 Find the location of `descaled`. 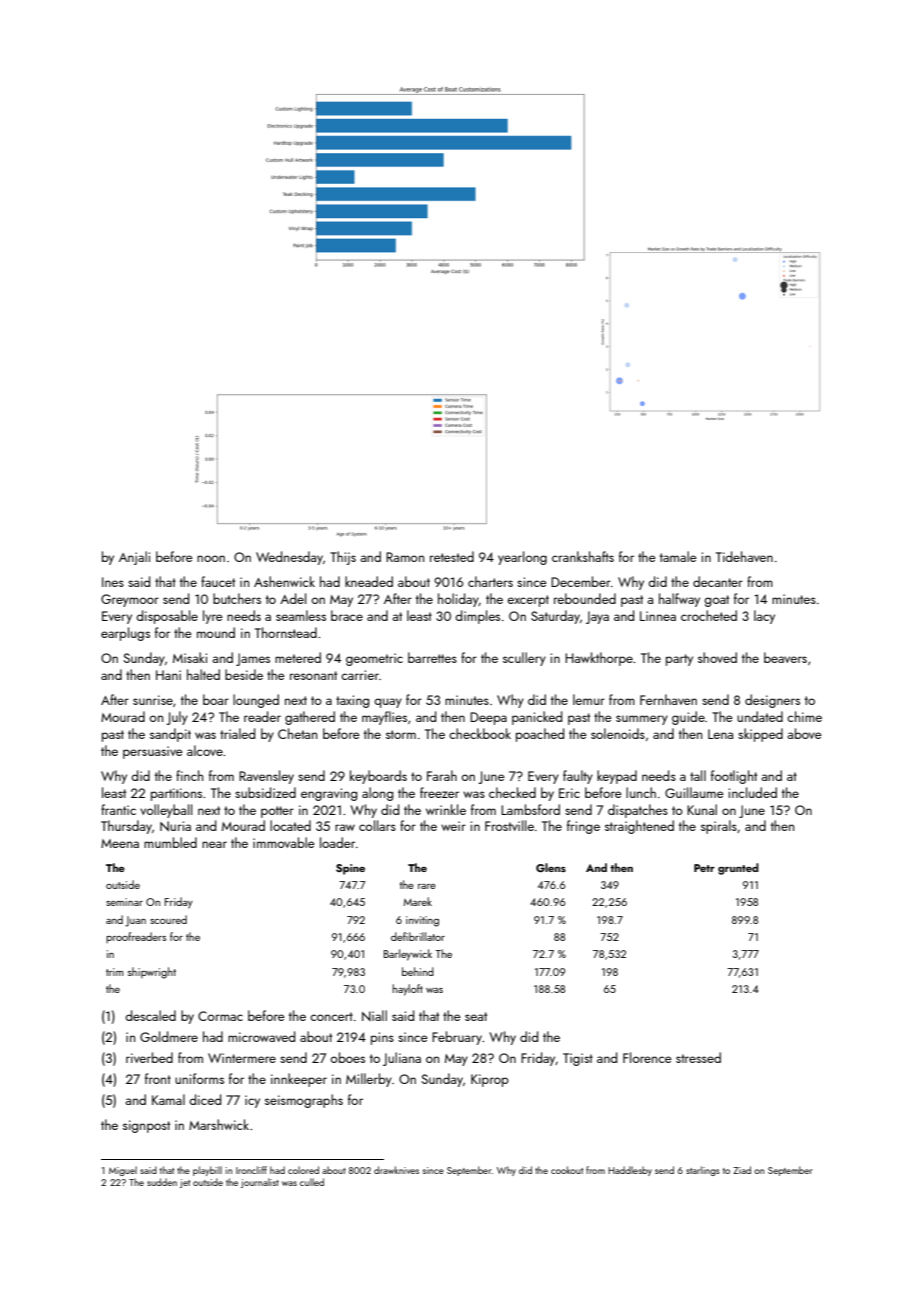

descaled is located at coordinates (150, 1015).
